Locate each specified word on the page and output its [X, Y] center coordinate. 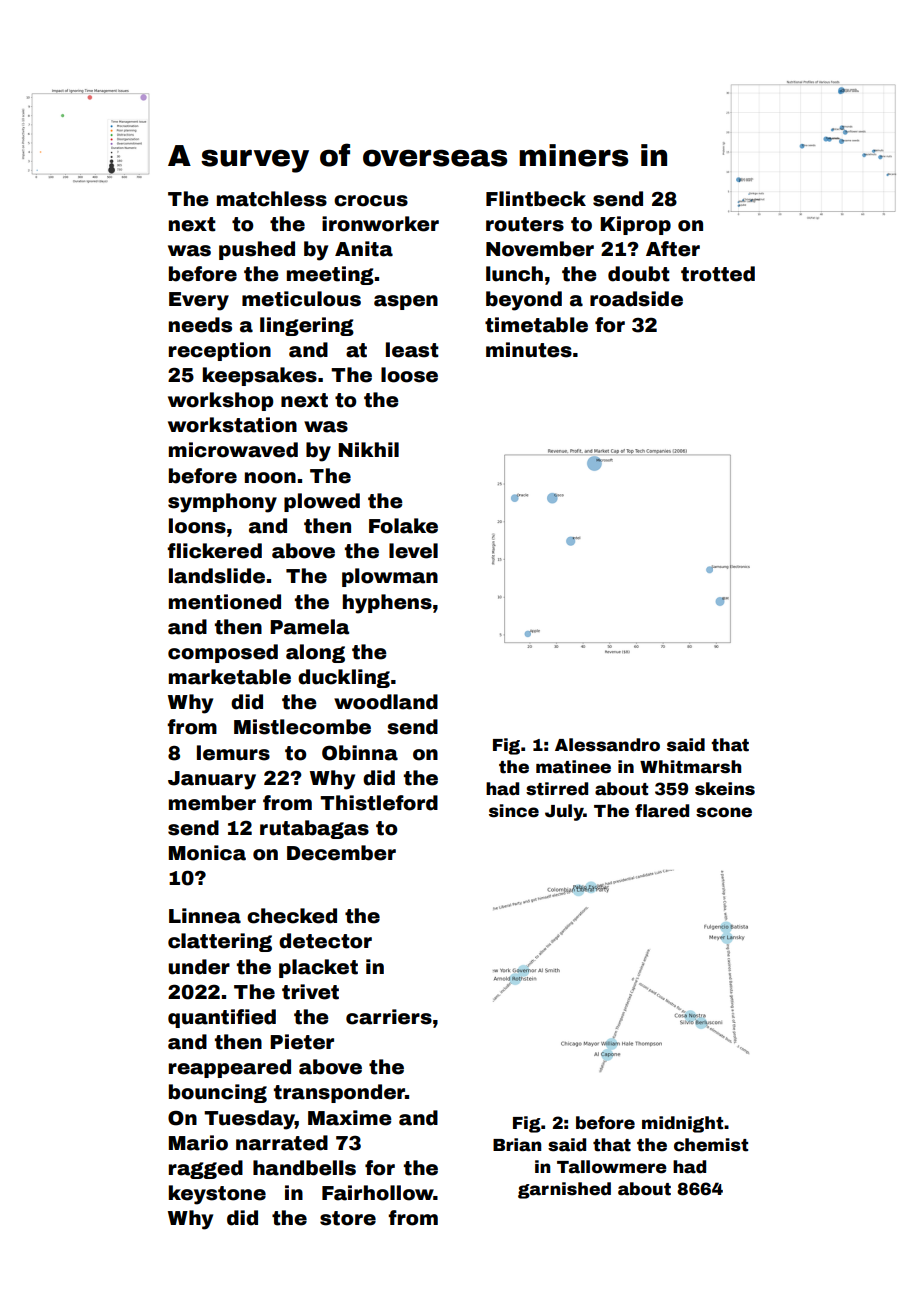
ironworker [380, 224]
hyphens [387, 604]
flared [662, 811]
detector [325, 941]
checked [292, 916]
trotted [718, 274]
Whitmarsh [690, 767]
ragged [206, 1169]
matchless [272, 199]
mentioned [225, 602]
